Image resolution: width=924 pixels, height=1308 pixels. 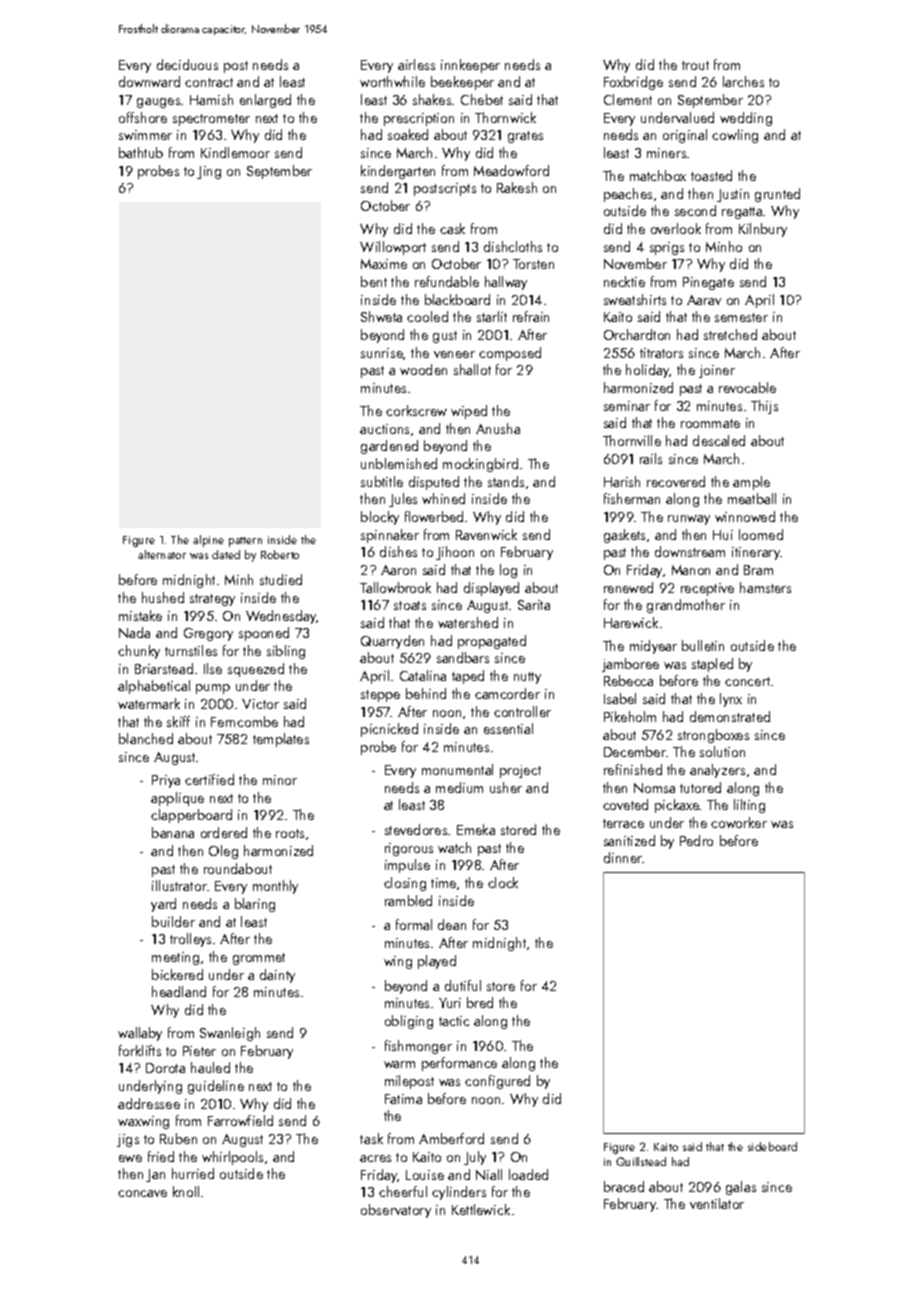 What do you see at coordinates (470, 66) in the page?
I see `innkeeper` at bounding box center [470, 66].
